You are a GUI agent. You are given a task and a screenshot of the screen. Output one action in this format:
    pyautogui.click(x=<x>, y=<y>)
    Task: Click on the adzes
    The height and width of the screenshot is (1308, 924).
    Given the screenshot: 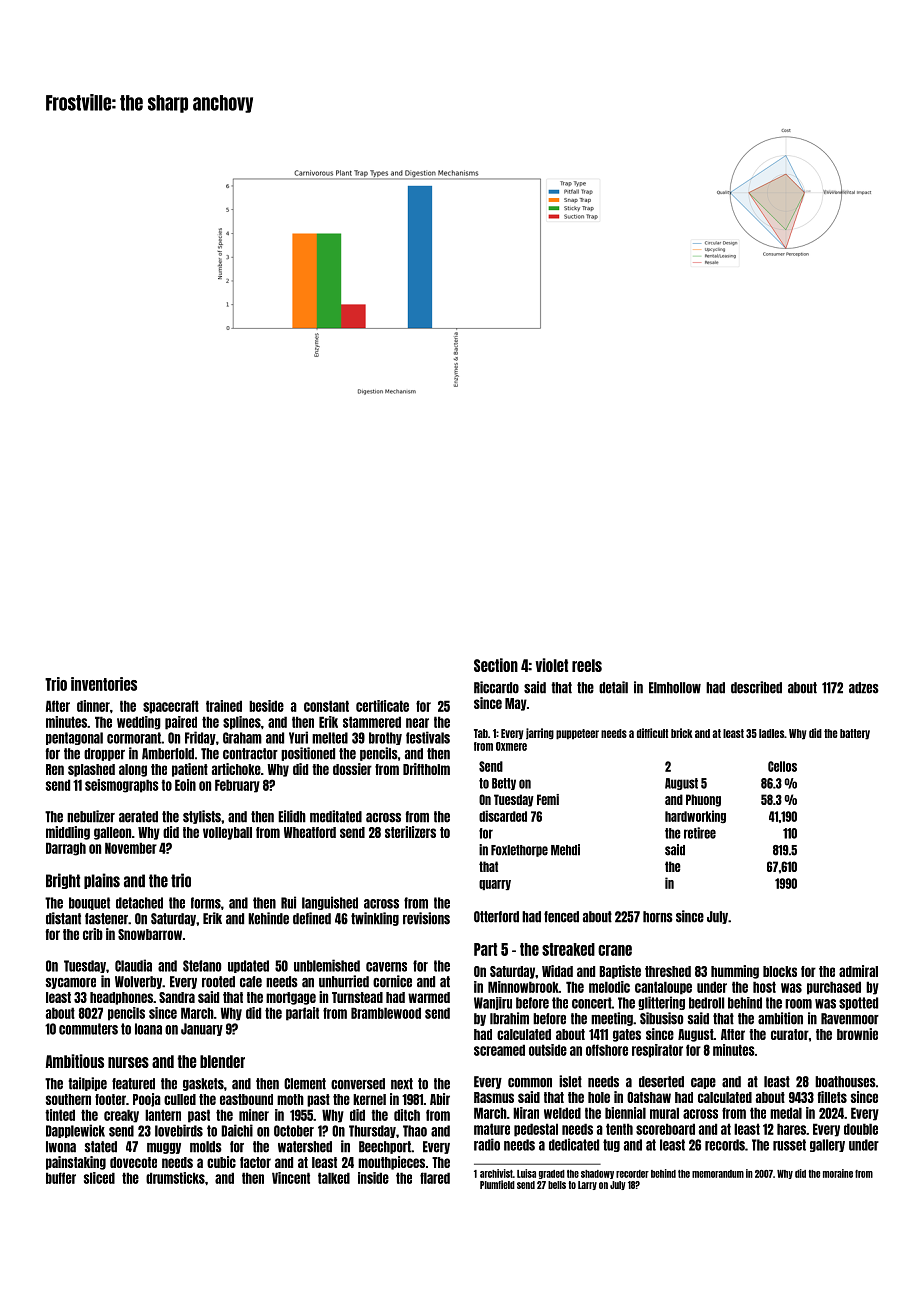 What is the action you would take?
    pyautogui.click(x=864, y=688)
